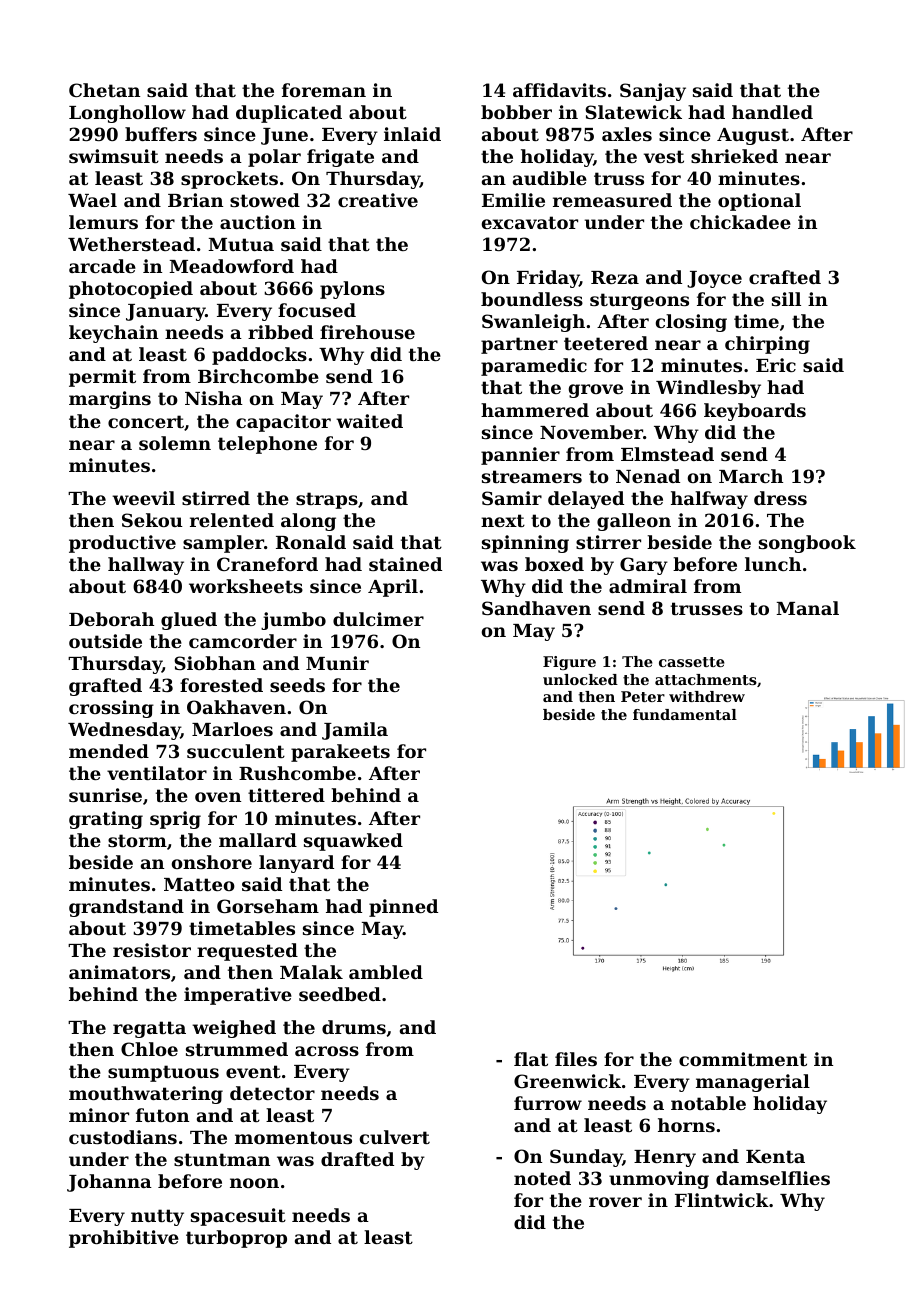 This screenshot has width=924, height=1314. Describe the element at coordinates (580, 679) in the screenshot. I see `unlocked` at that location.
